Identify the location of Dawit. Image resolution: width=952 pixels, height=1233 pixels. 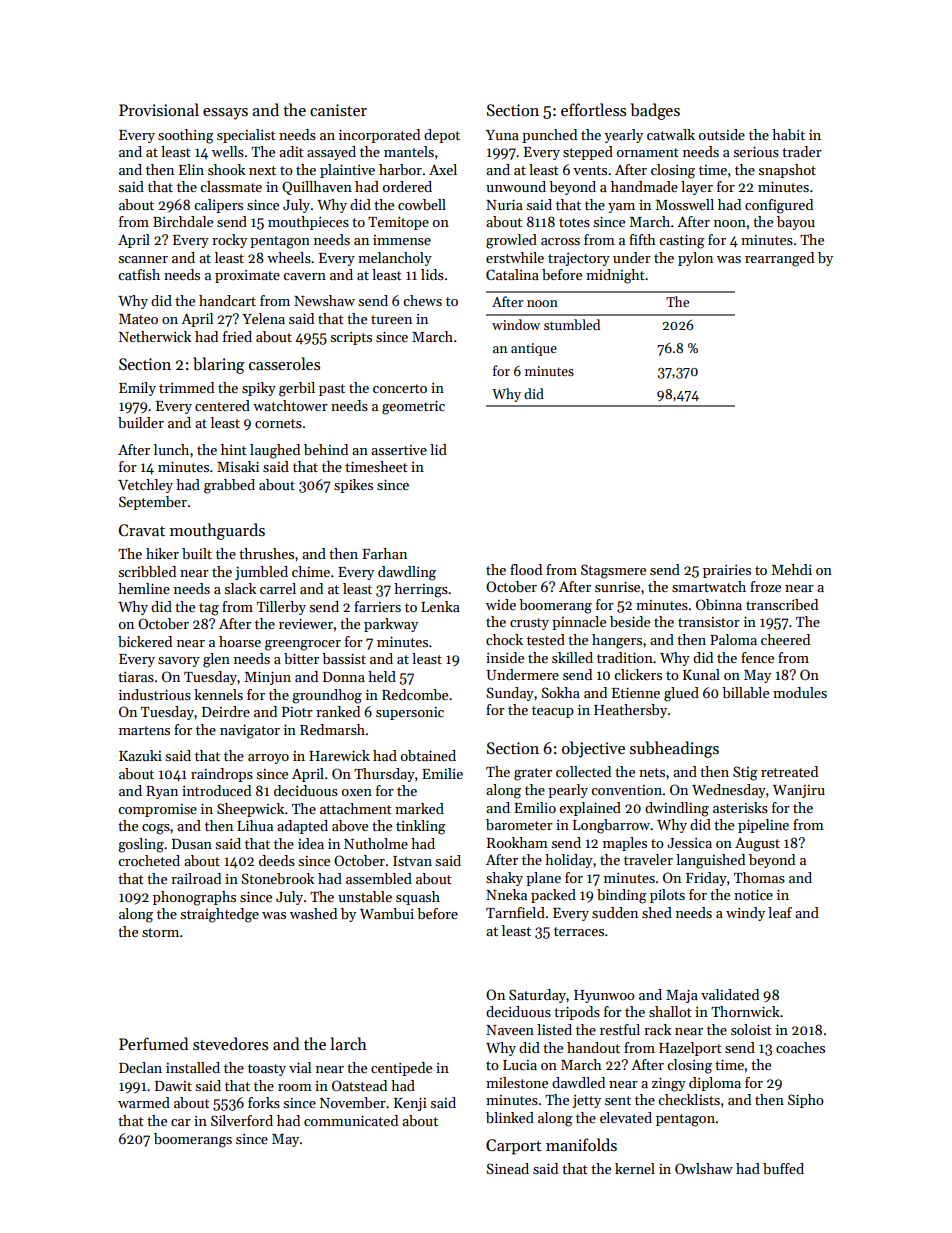
(173, 1086).
